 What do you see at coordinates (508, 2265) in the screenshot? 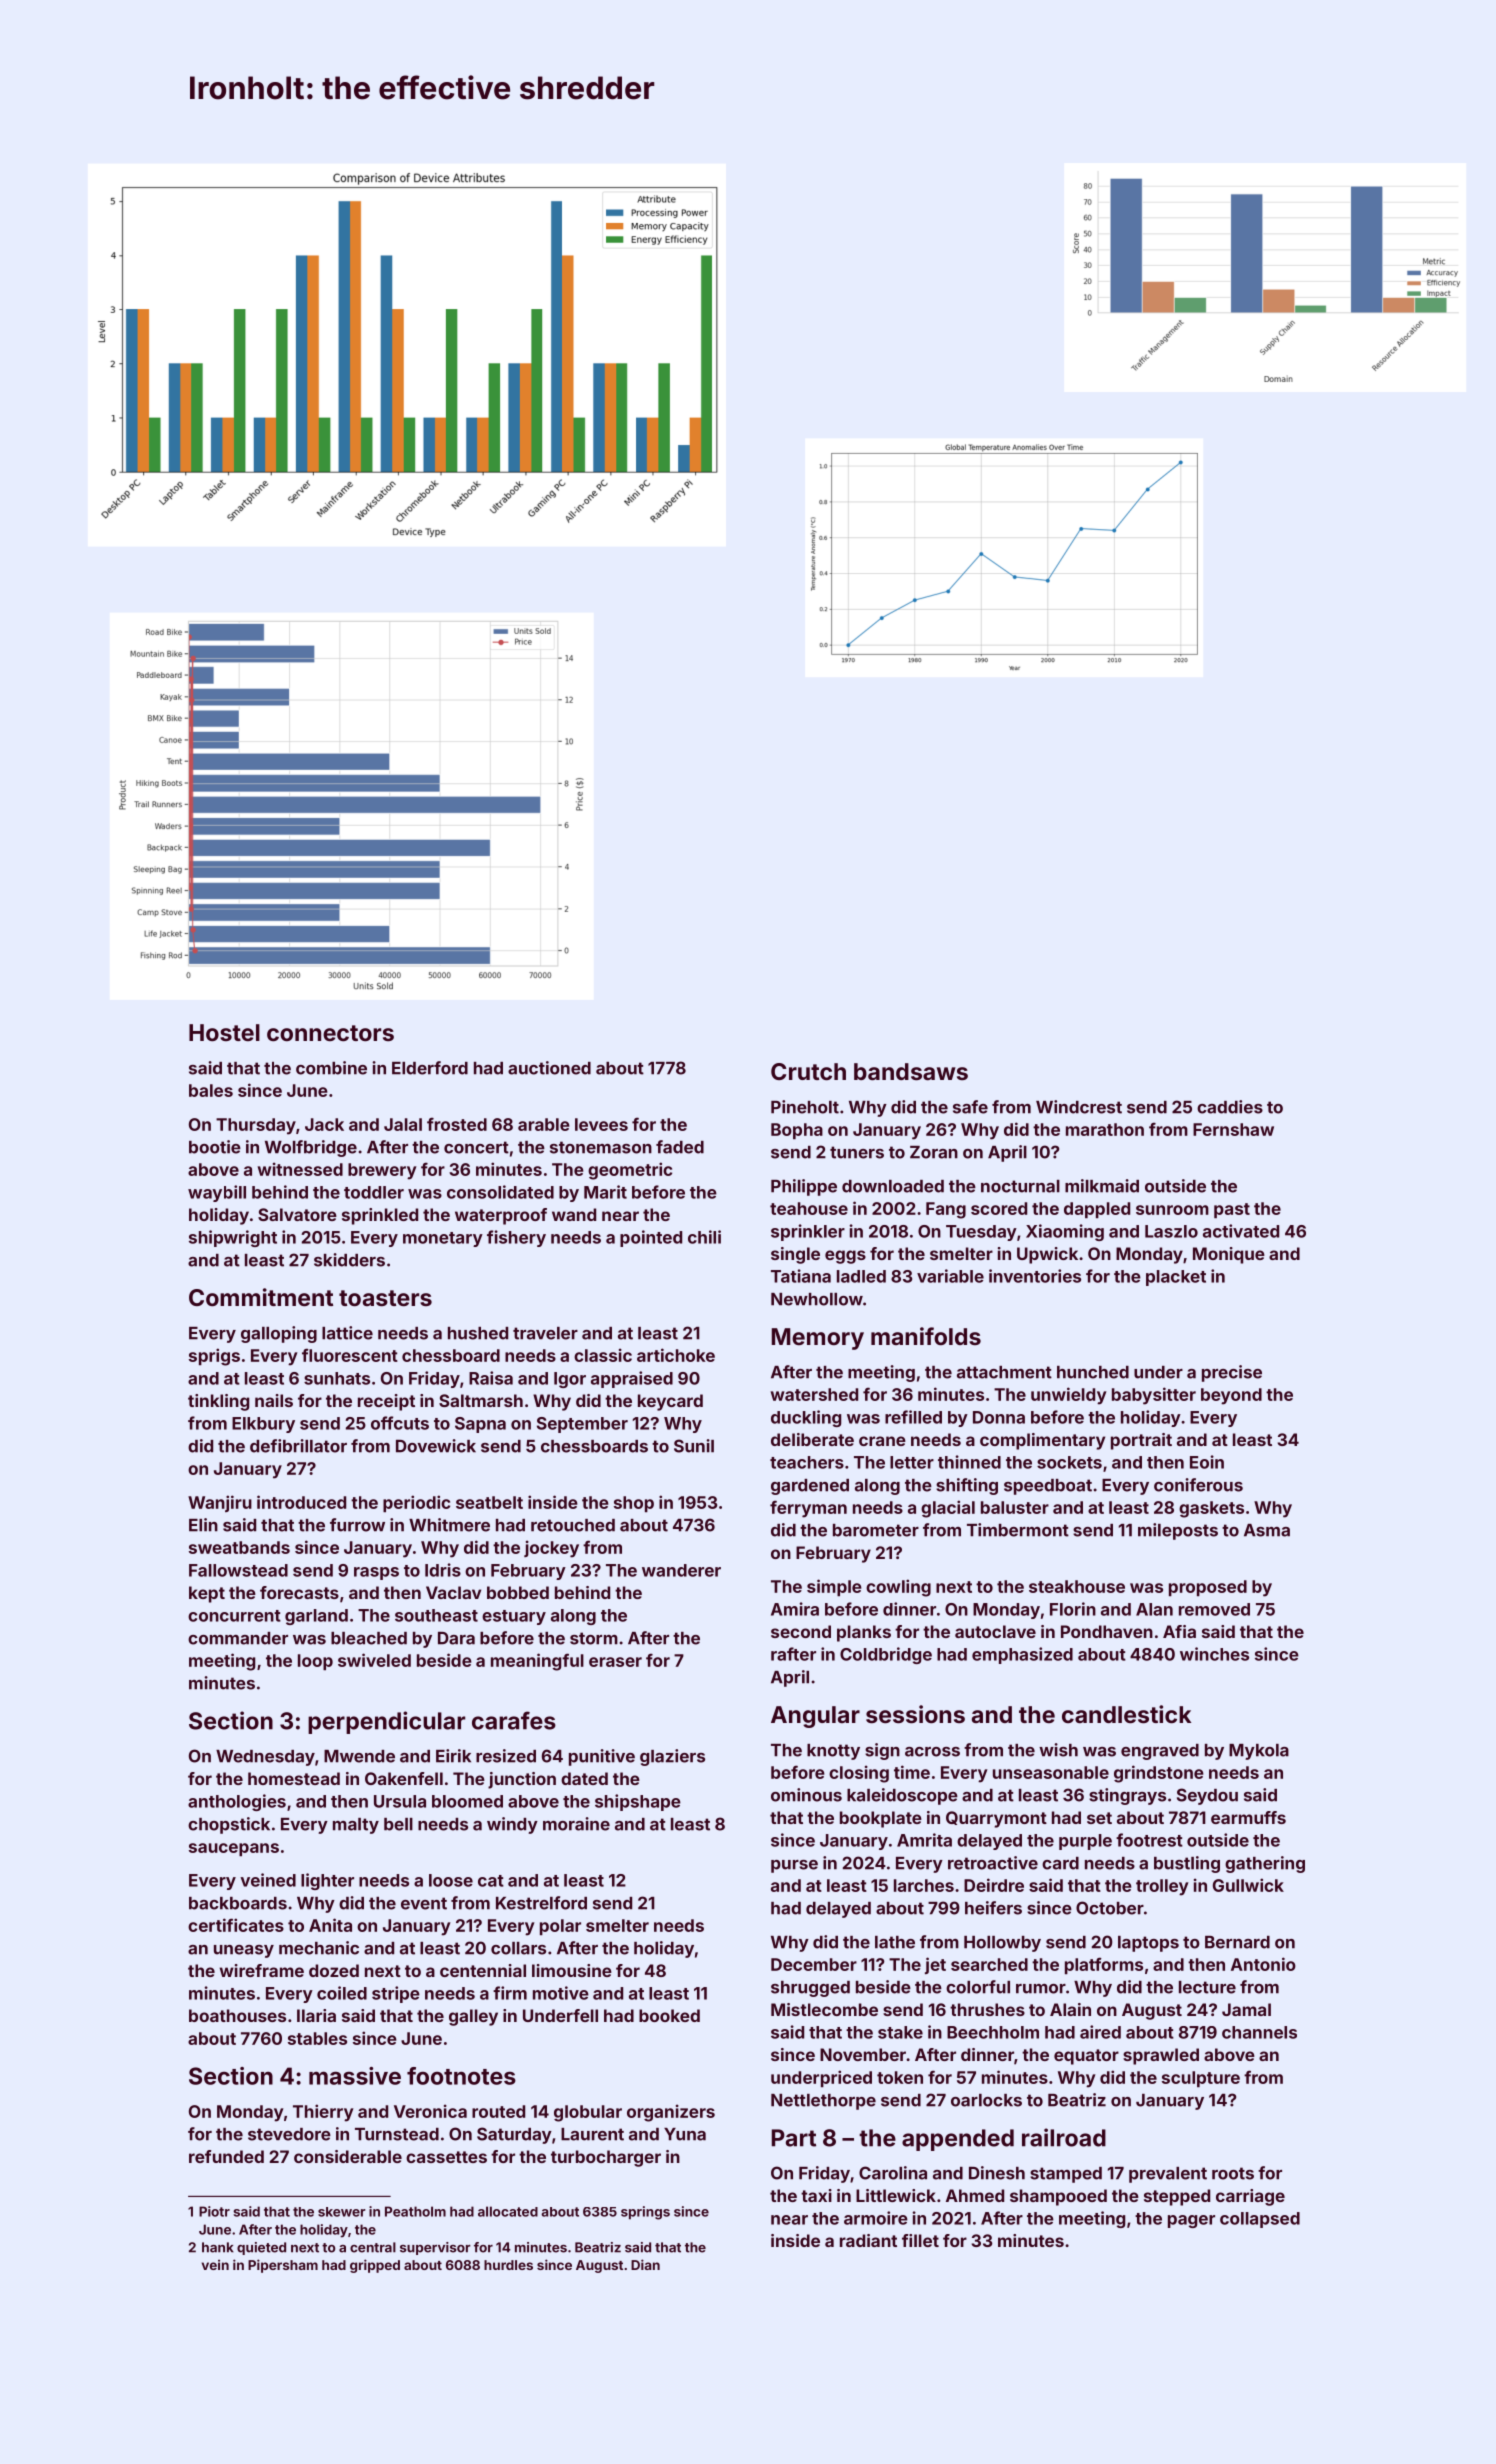
I see `hurdles` at bounding box center [508, 2265].
